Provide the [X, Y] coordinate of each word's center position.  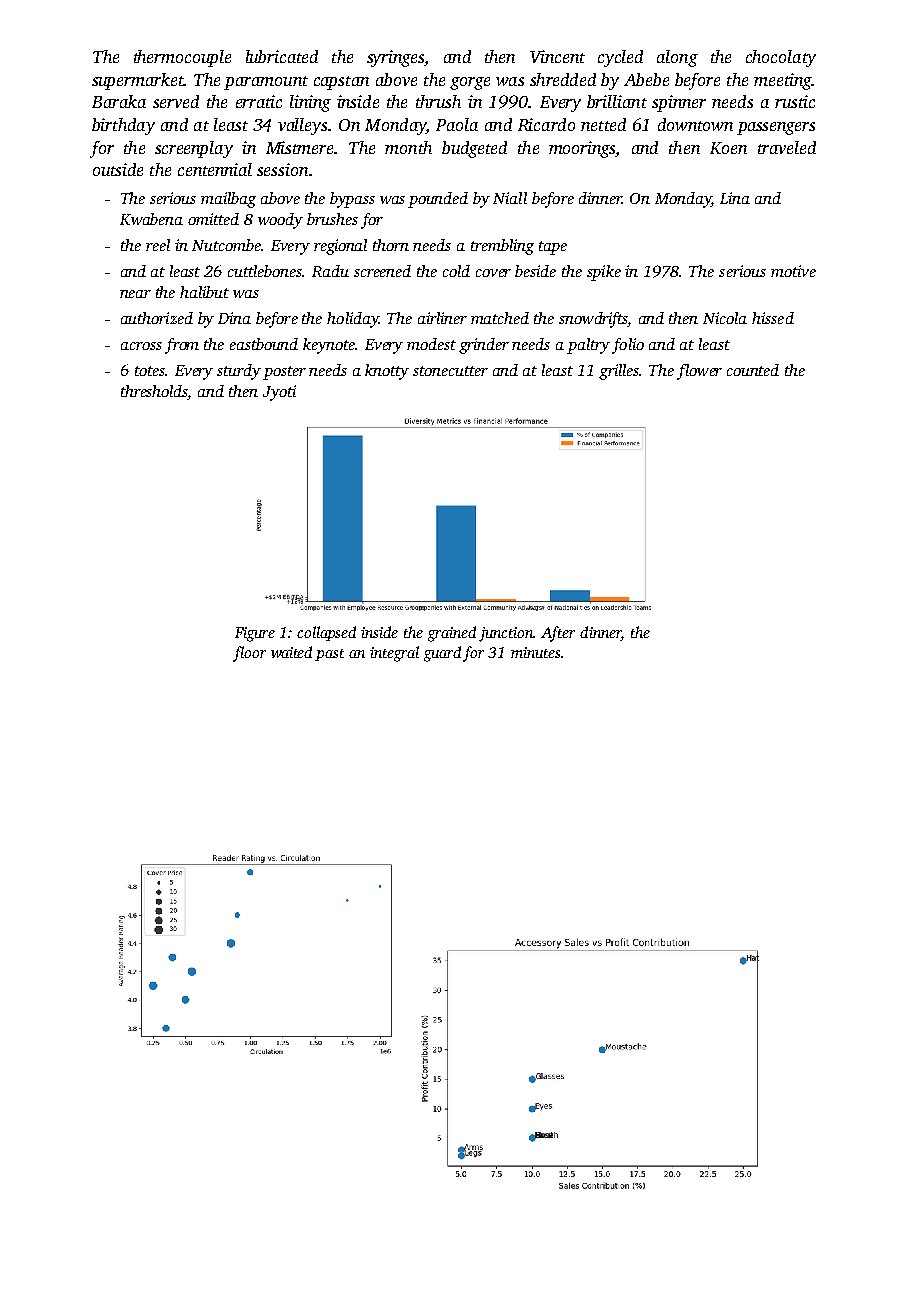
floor [249, 654]
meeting [782, 81]
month [408, 147]
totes [150, 371]
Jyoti [279, 393]
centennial [215, 169]
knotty [387, 372]
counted [753, 370]
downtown [695, 124]
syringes [395, 58]
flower [699, 372]
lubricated [282, 56]
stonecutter [450, 371]
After [558, 634]
